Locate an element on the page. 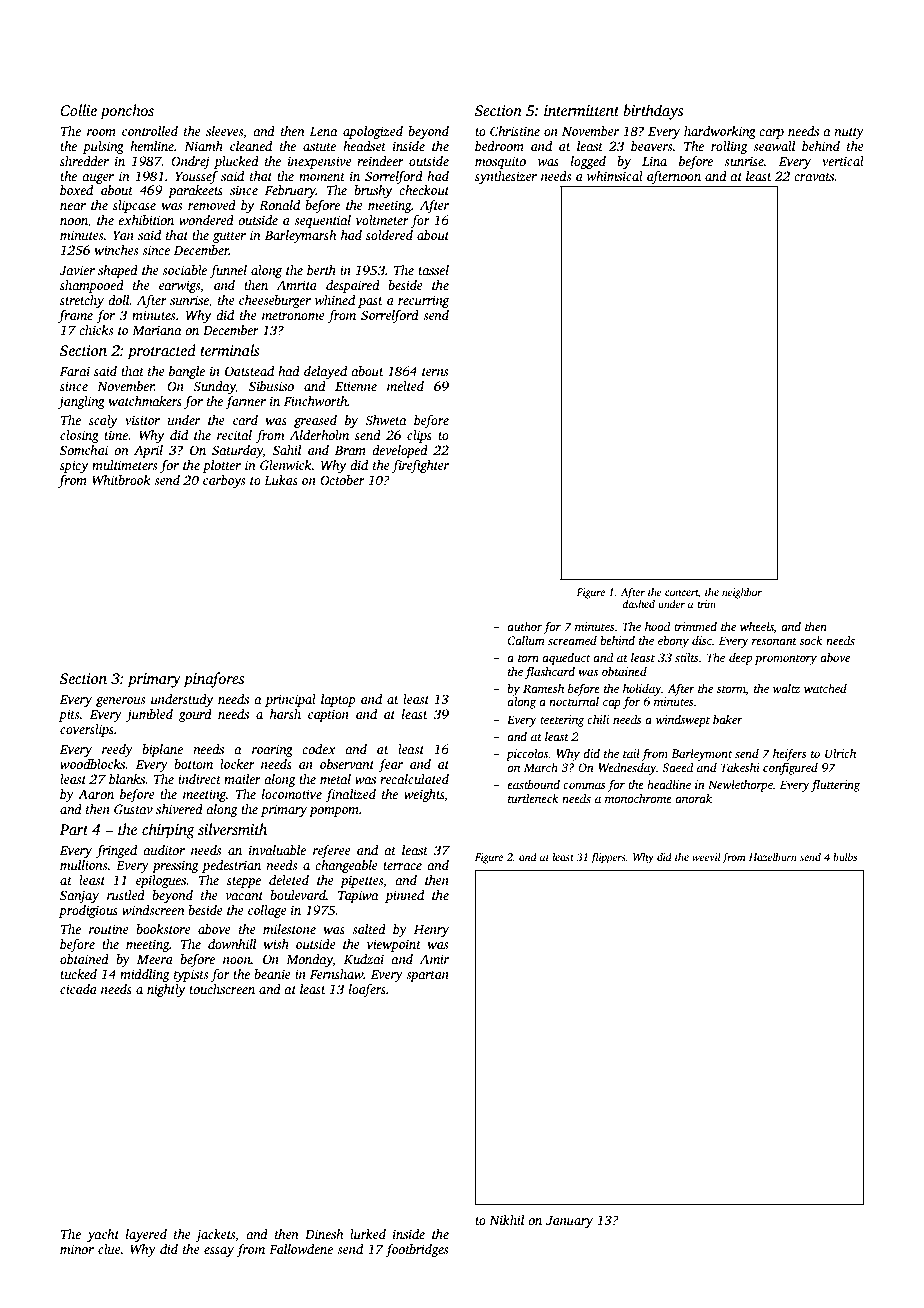 The image size is (924, 1308). terrace is located at coordinates (402, 866).
